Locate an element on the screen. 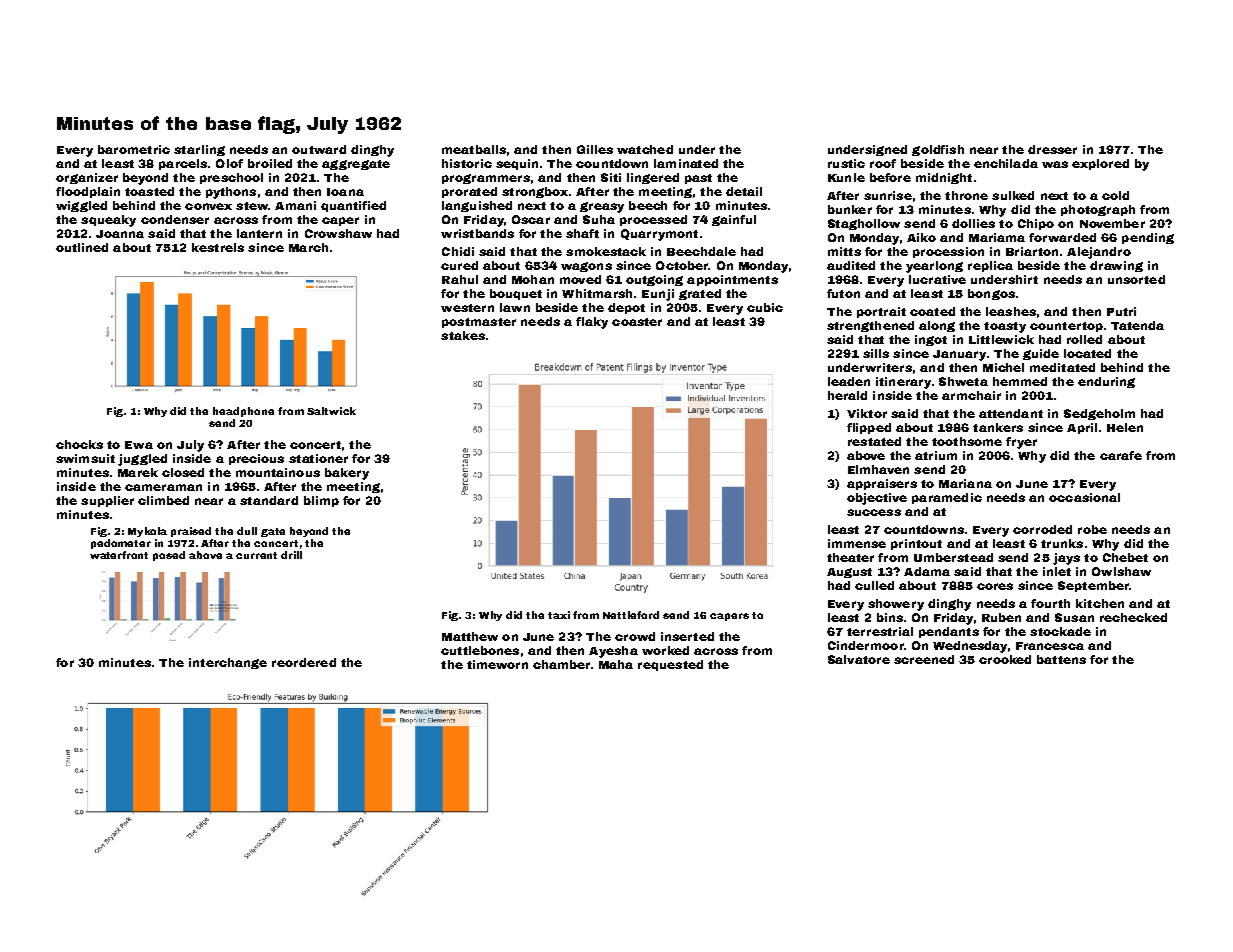  requested is located at coordinates (670, 665).
